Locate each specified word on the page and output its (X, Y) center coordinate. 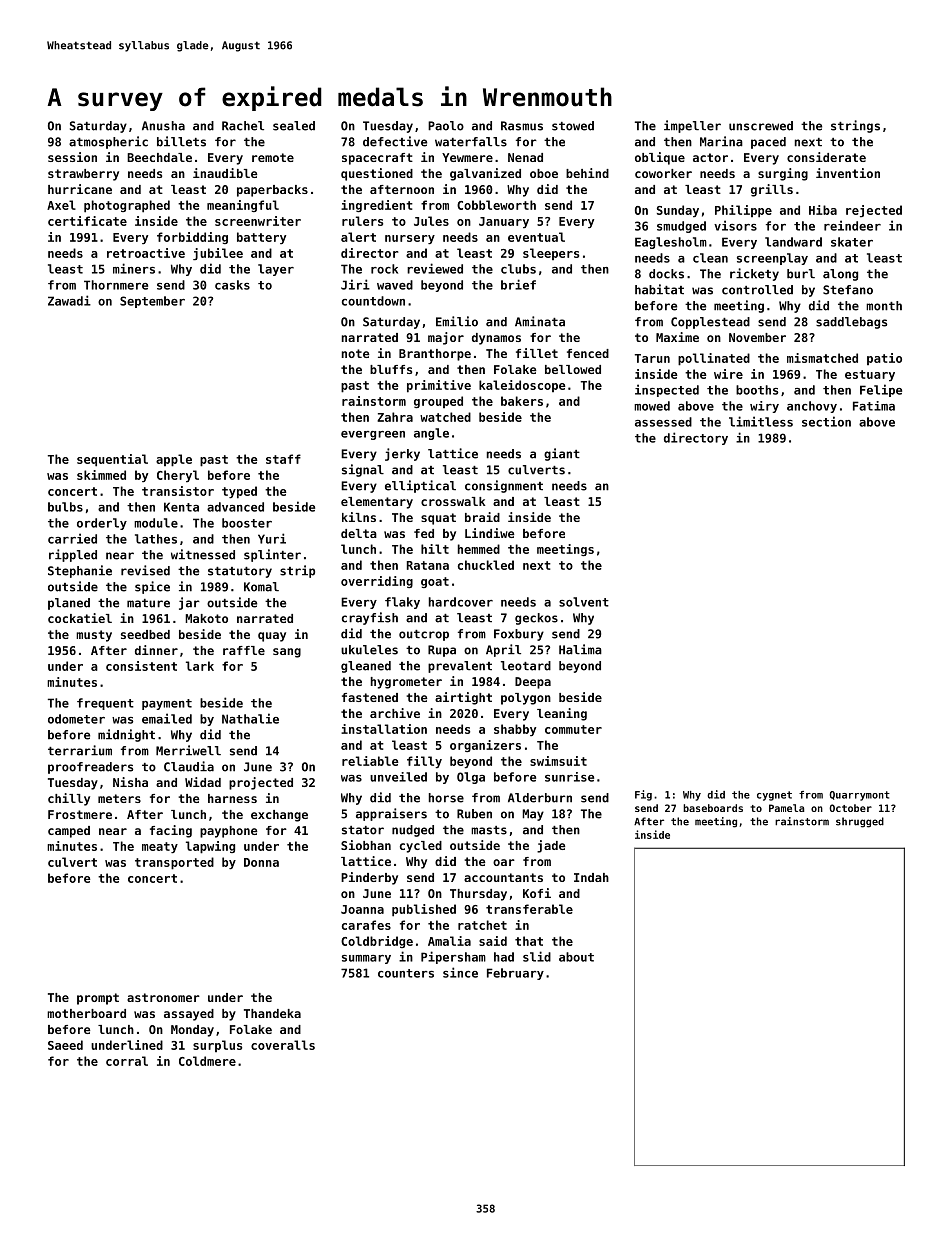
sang (287, 653)
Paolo (446, 126)
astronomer (163, 997)
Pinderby (369, 878)
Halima (580, 649)
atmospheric (108, 142)
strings (855, 126)
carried (72, 538)
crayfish (370, 618)
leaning (562, 714)
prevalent (460, 667)
